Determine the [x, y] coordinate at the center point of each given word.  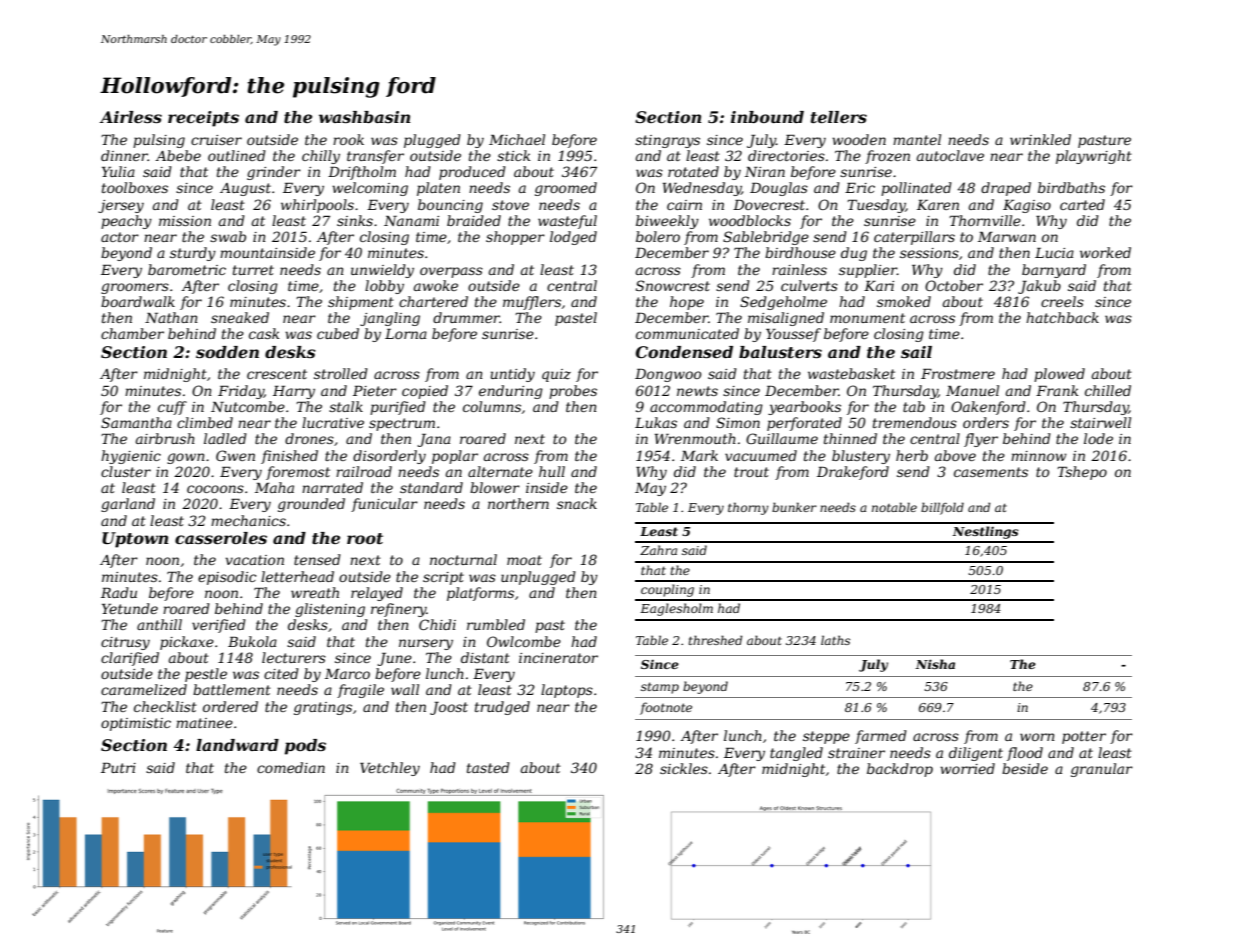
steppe [826, 737]
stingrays [667, 141]
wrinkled [1040, 139]
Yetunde [130, 608]
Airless [131, 117]
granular [1102, 770]
